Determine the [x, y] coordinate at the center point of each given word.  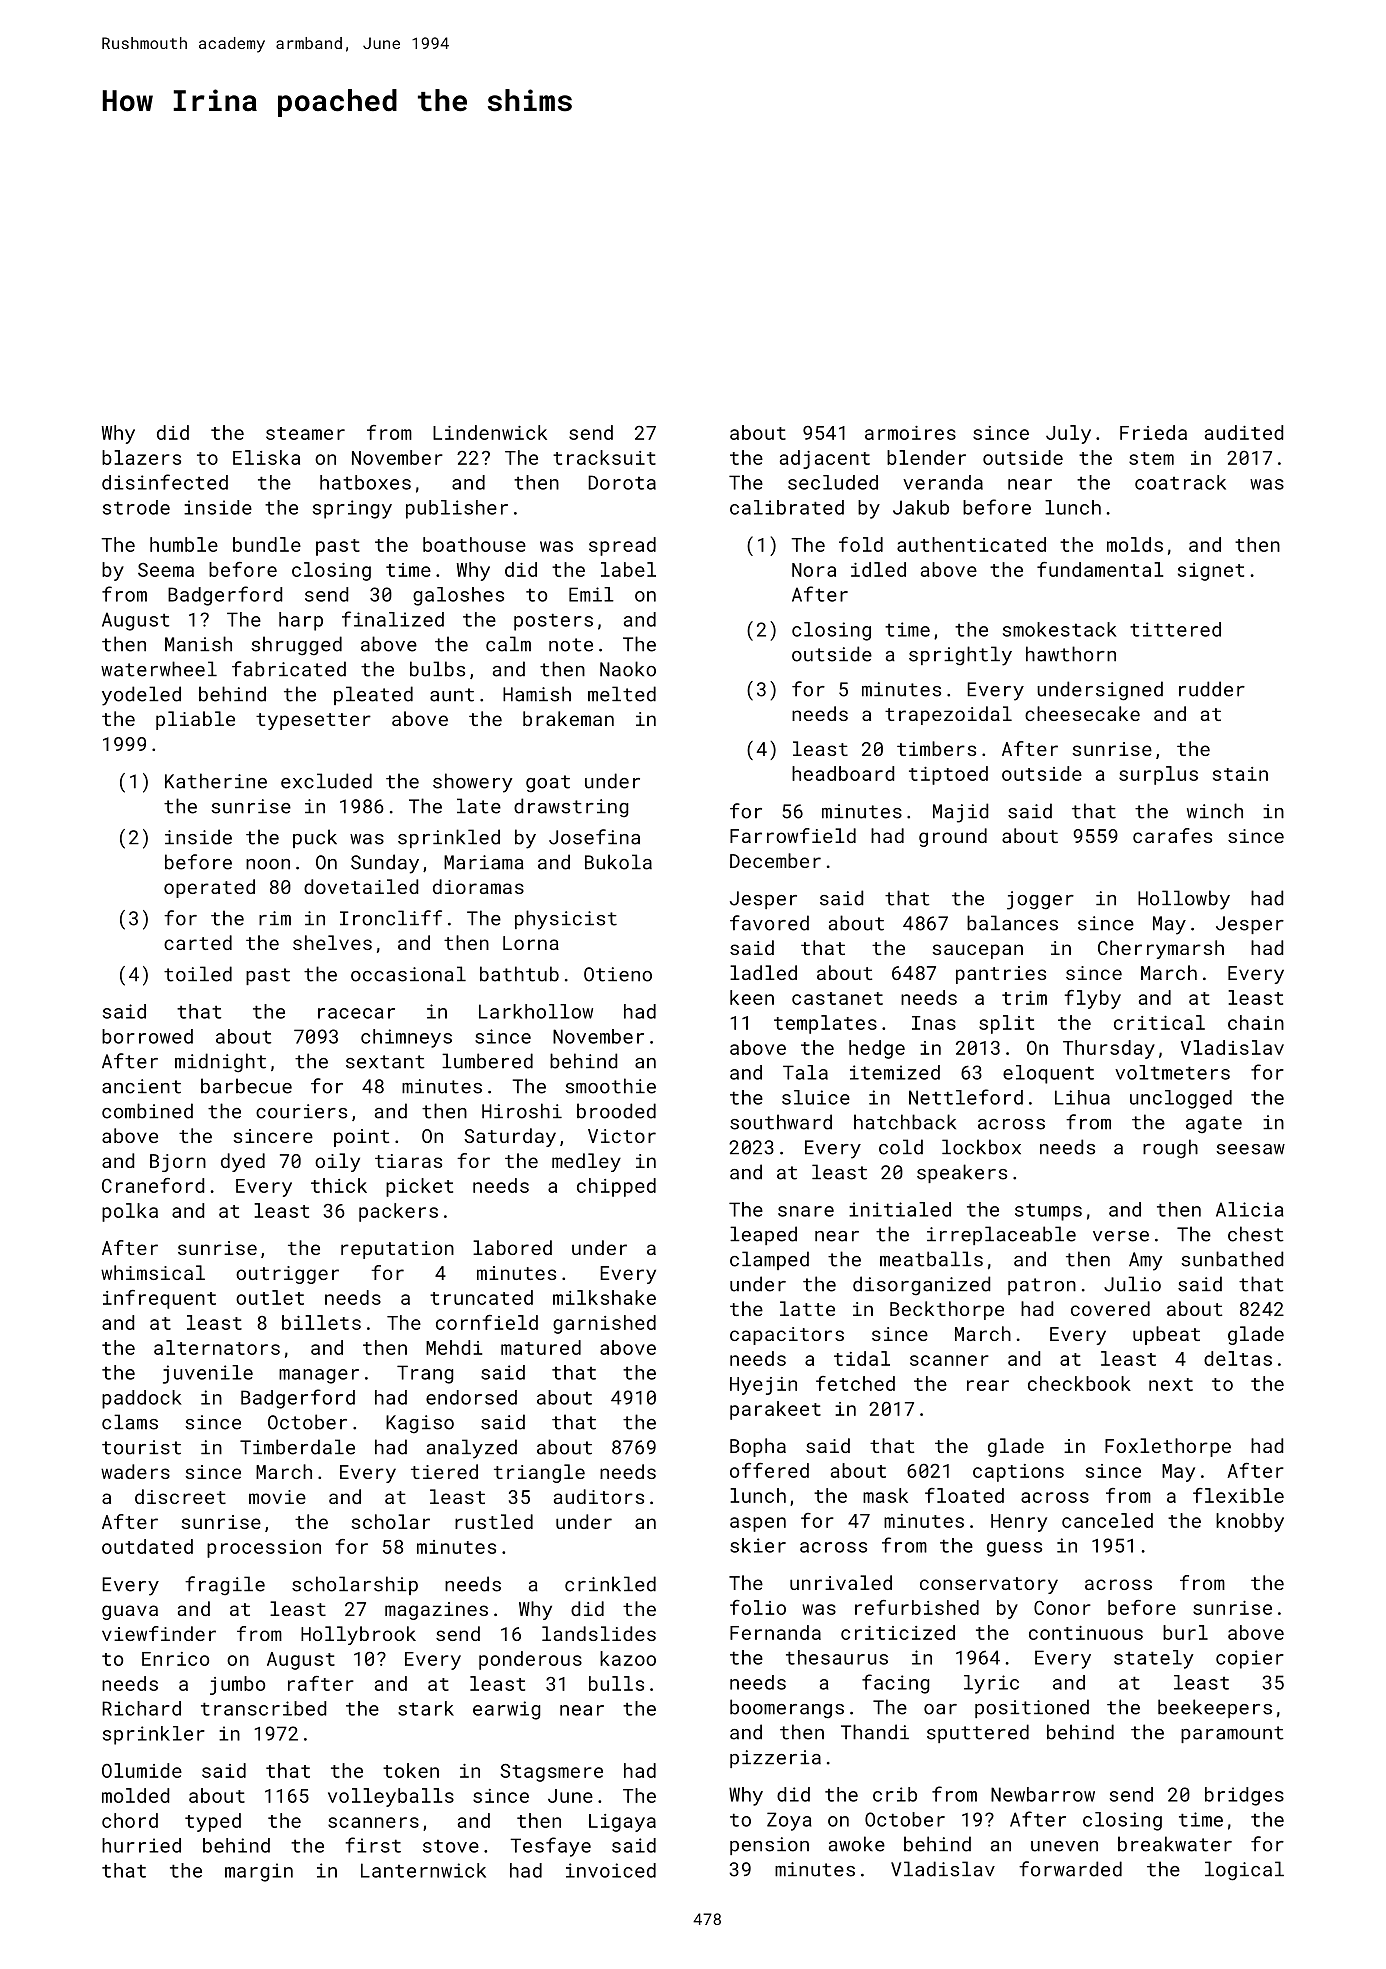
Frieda [1153, 432]
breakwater [1175, 1844]
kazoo [628, 1658]
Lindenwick [490, 432]
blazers [141, 457]
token [411, 1770]
